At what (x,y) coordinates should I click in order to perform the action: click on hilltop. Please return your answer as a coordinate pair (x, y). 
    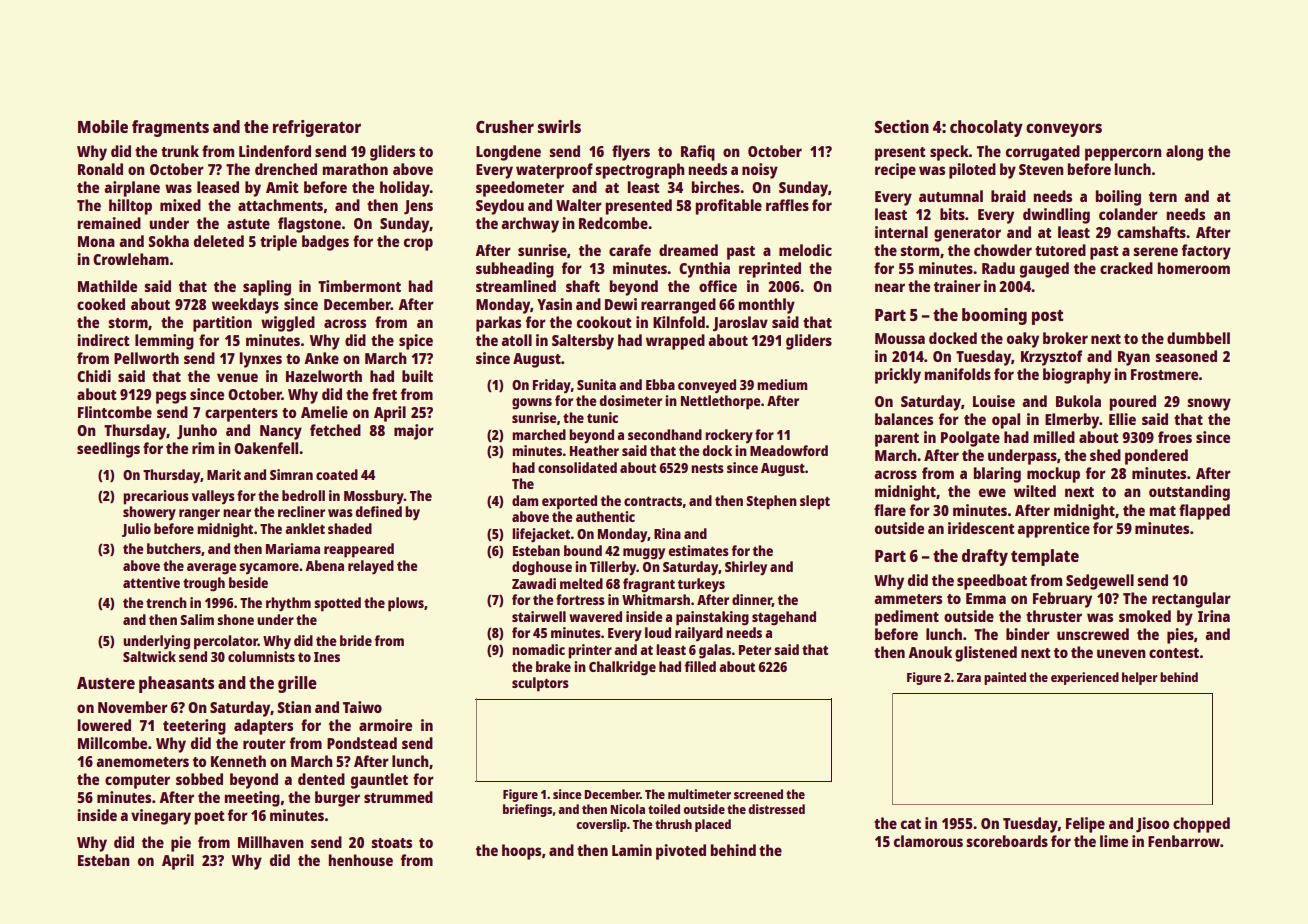
    Looking at the image, I should click on (130, 207).
